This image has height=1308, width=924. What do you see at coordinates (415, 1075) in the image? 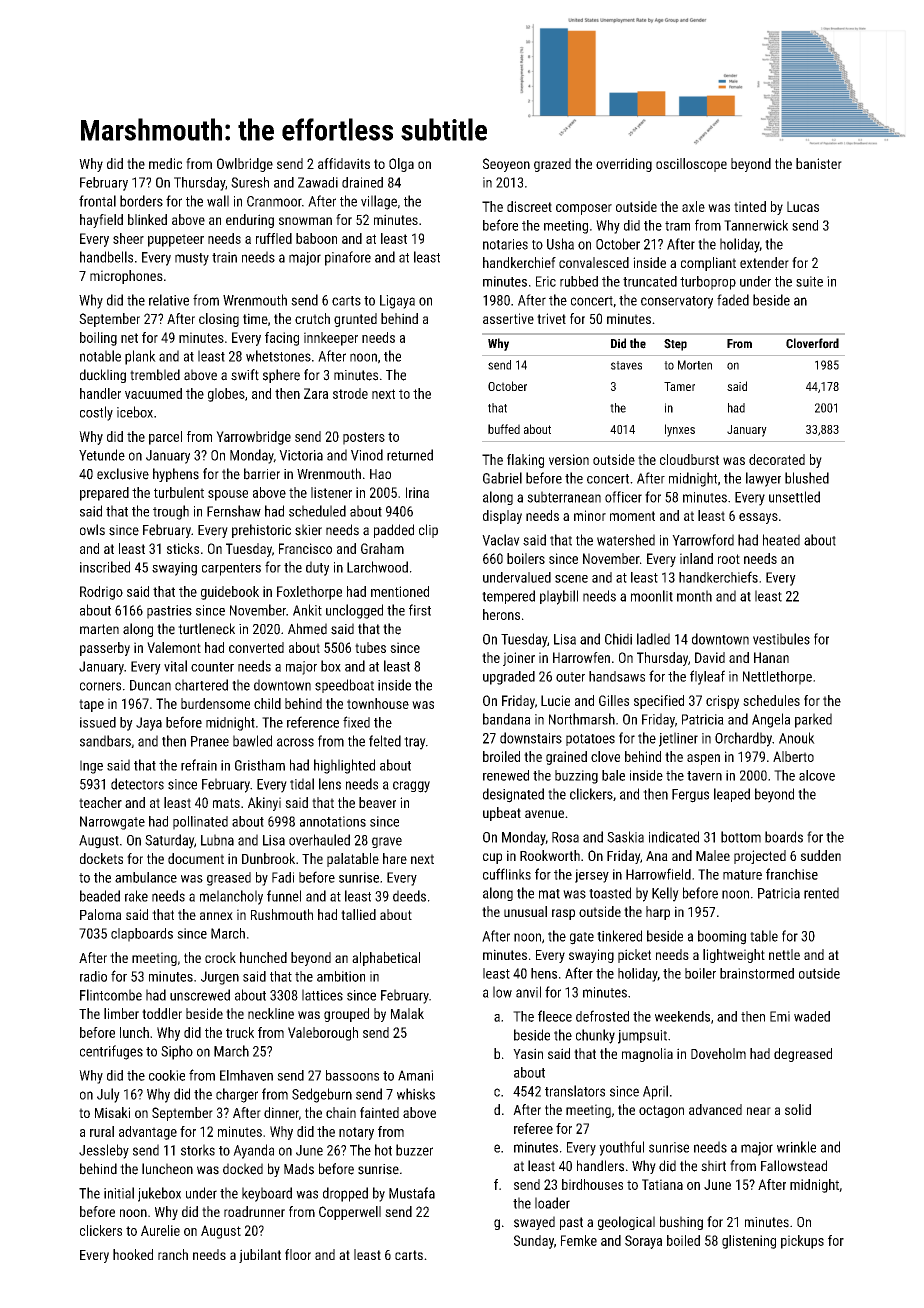
I see `Amani` at bounding box center [415, 1075].
